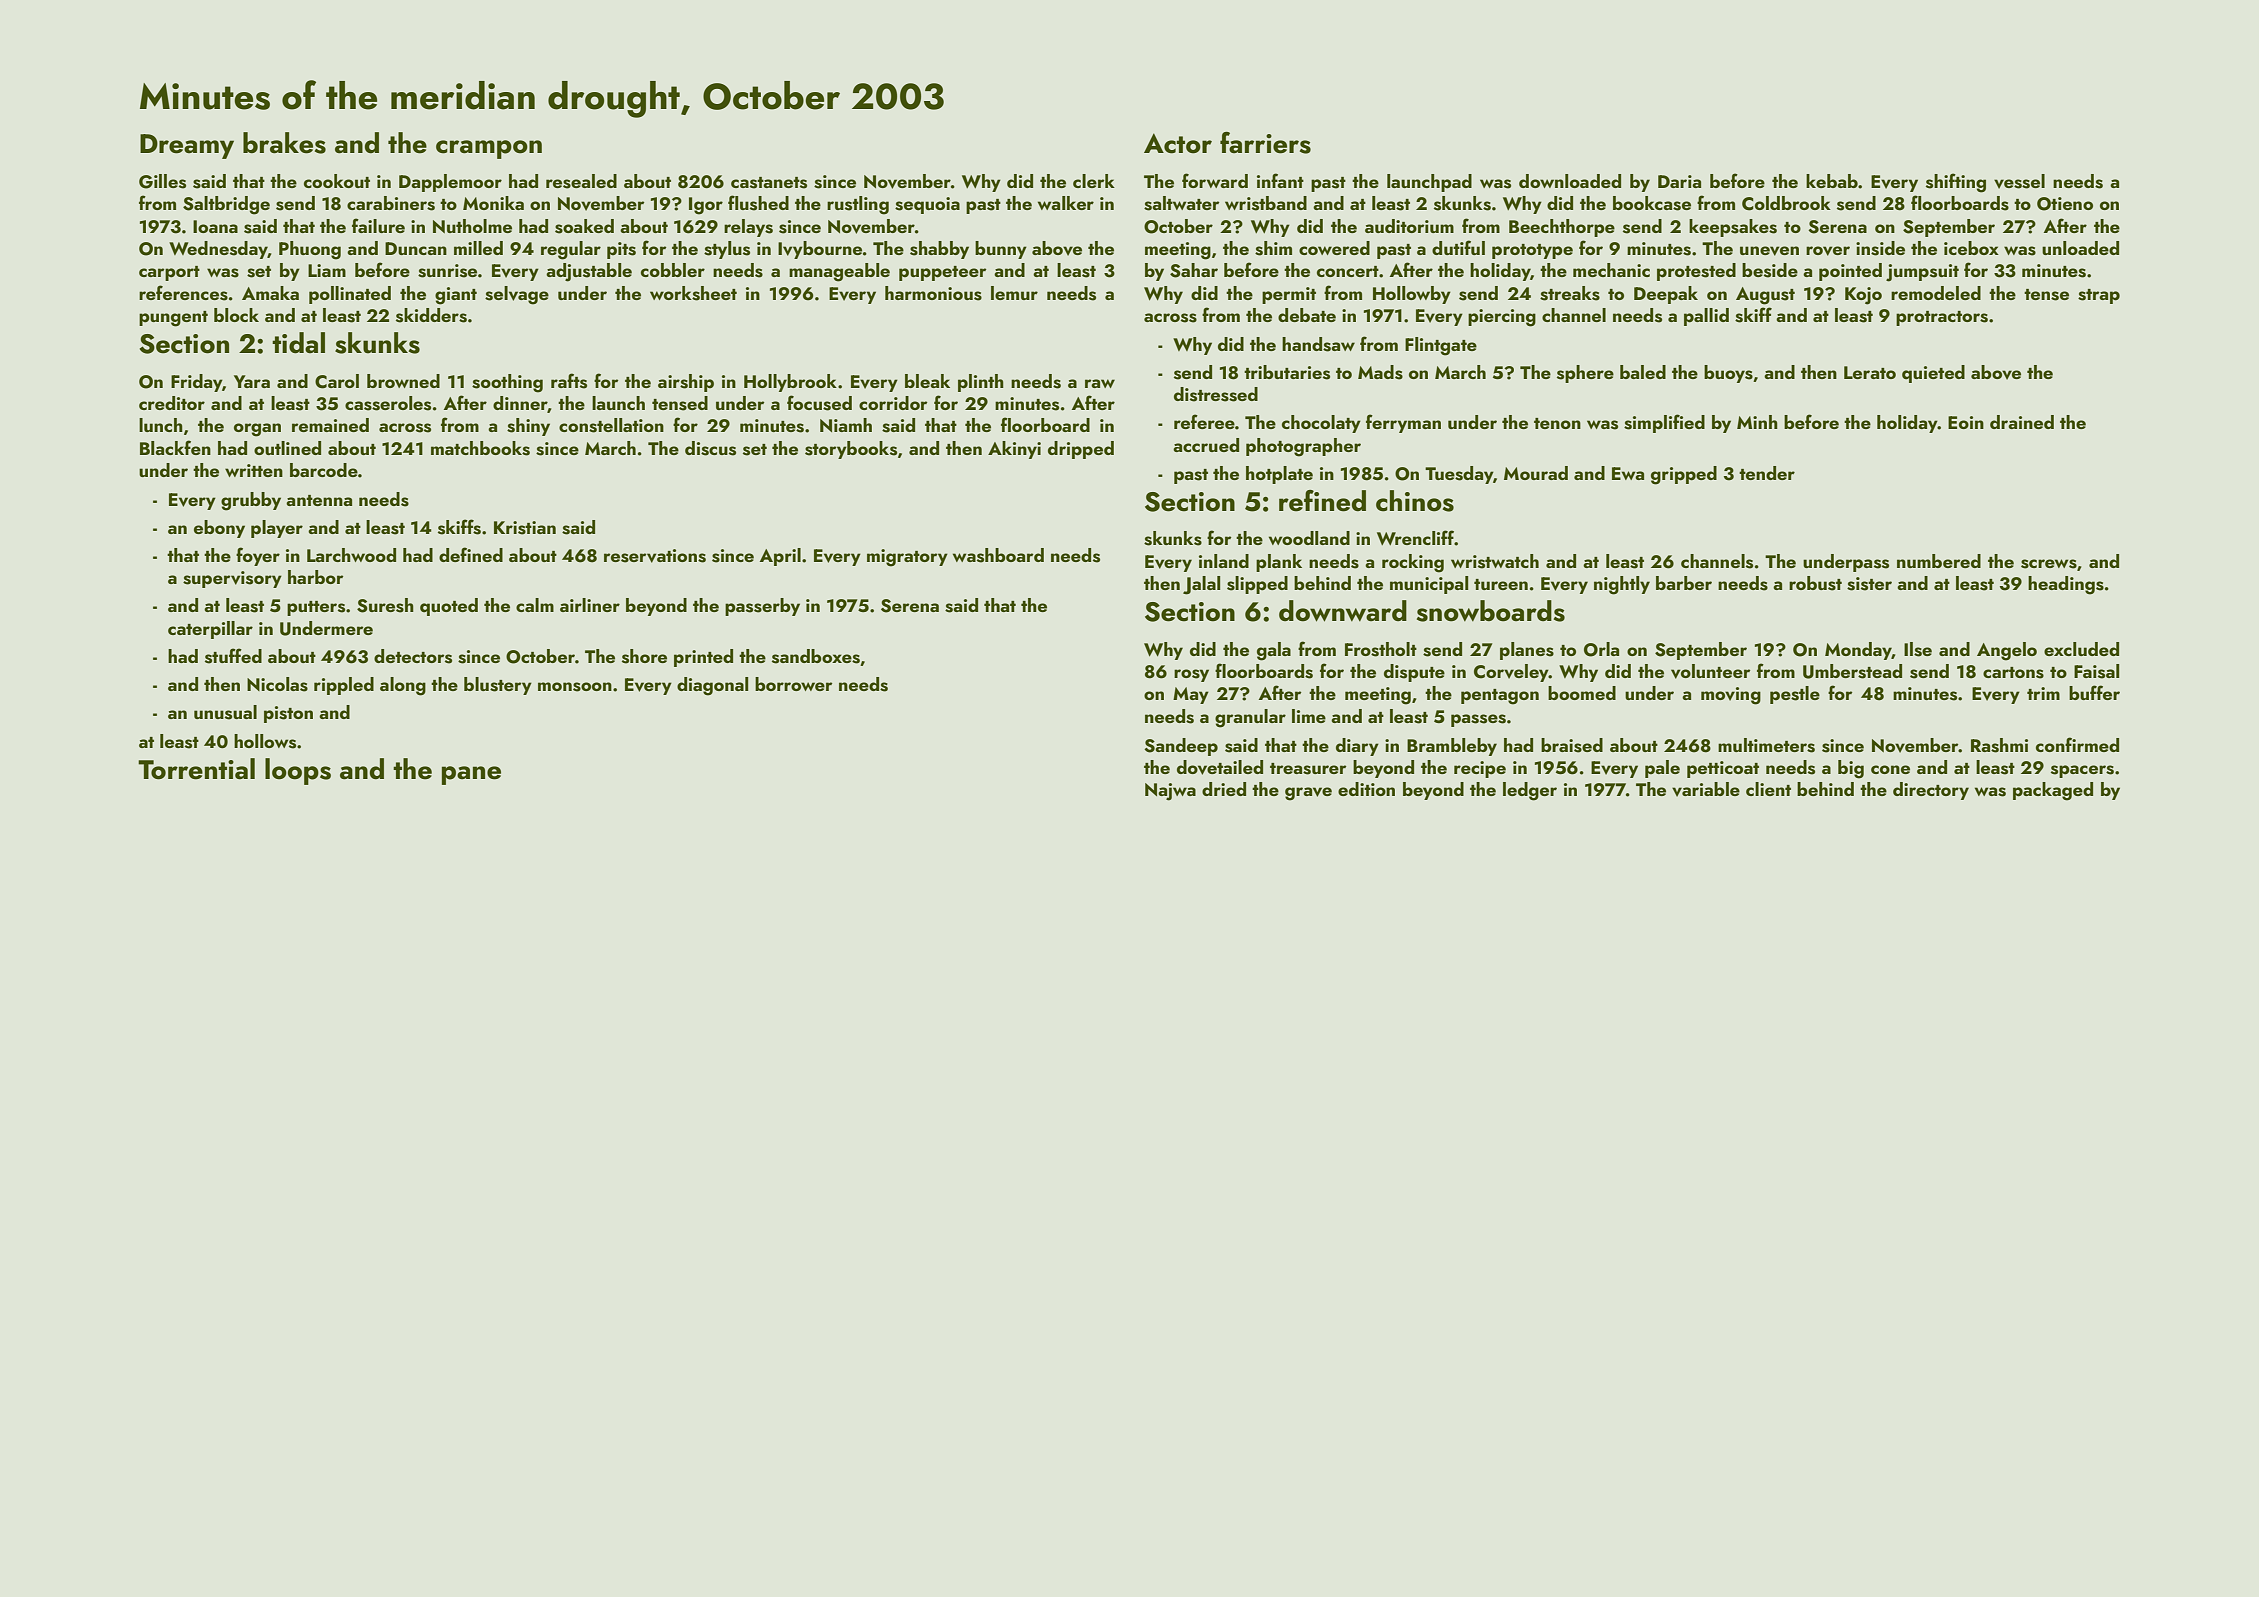  I want to click on grubby, so click(251, 501).
